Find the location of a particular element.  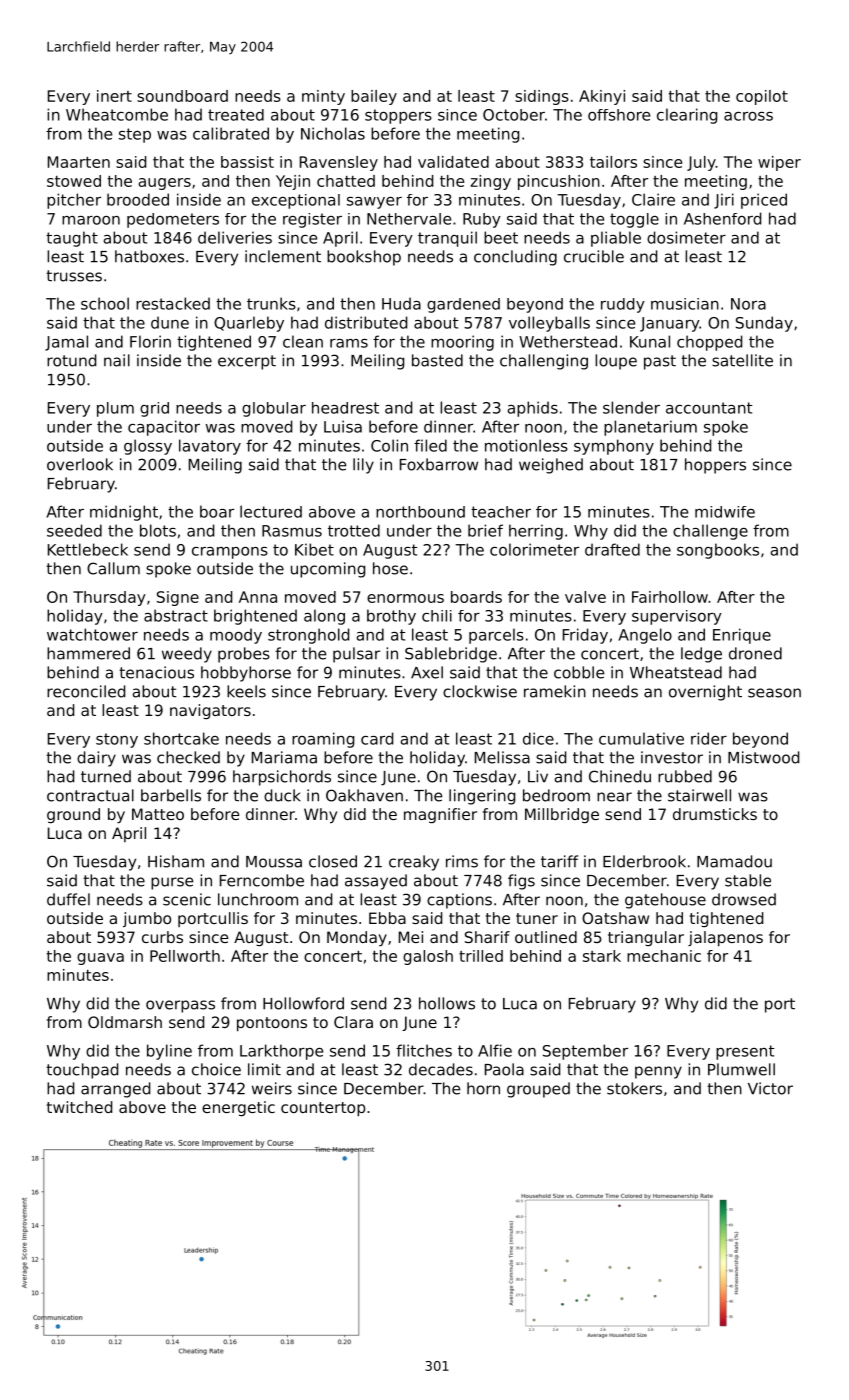

Victor is located at coordinates (770, 1088).
